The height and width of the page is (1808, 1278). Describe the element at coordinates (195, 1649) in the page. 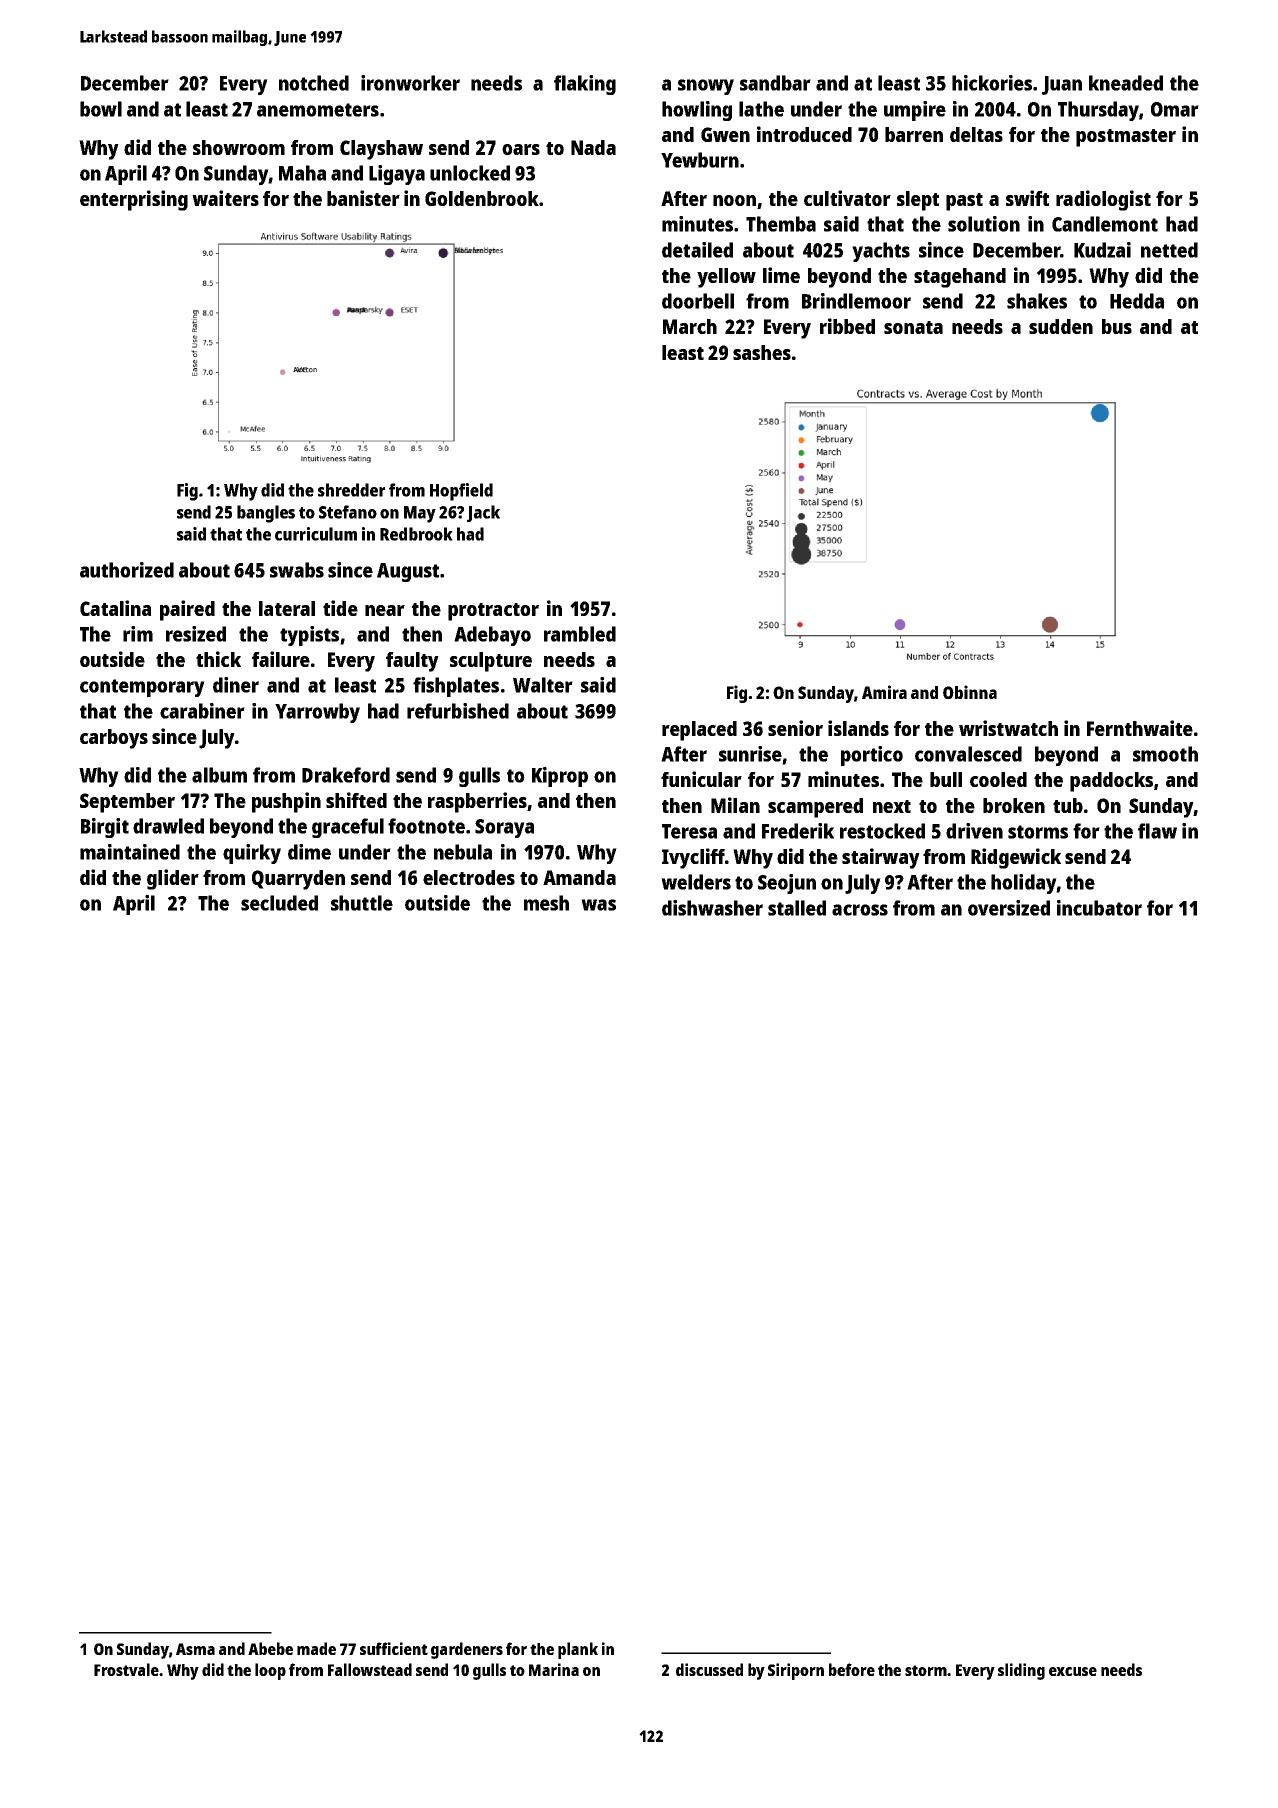

I see `Asma` at that location.
